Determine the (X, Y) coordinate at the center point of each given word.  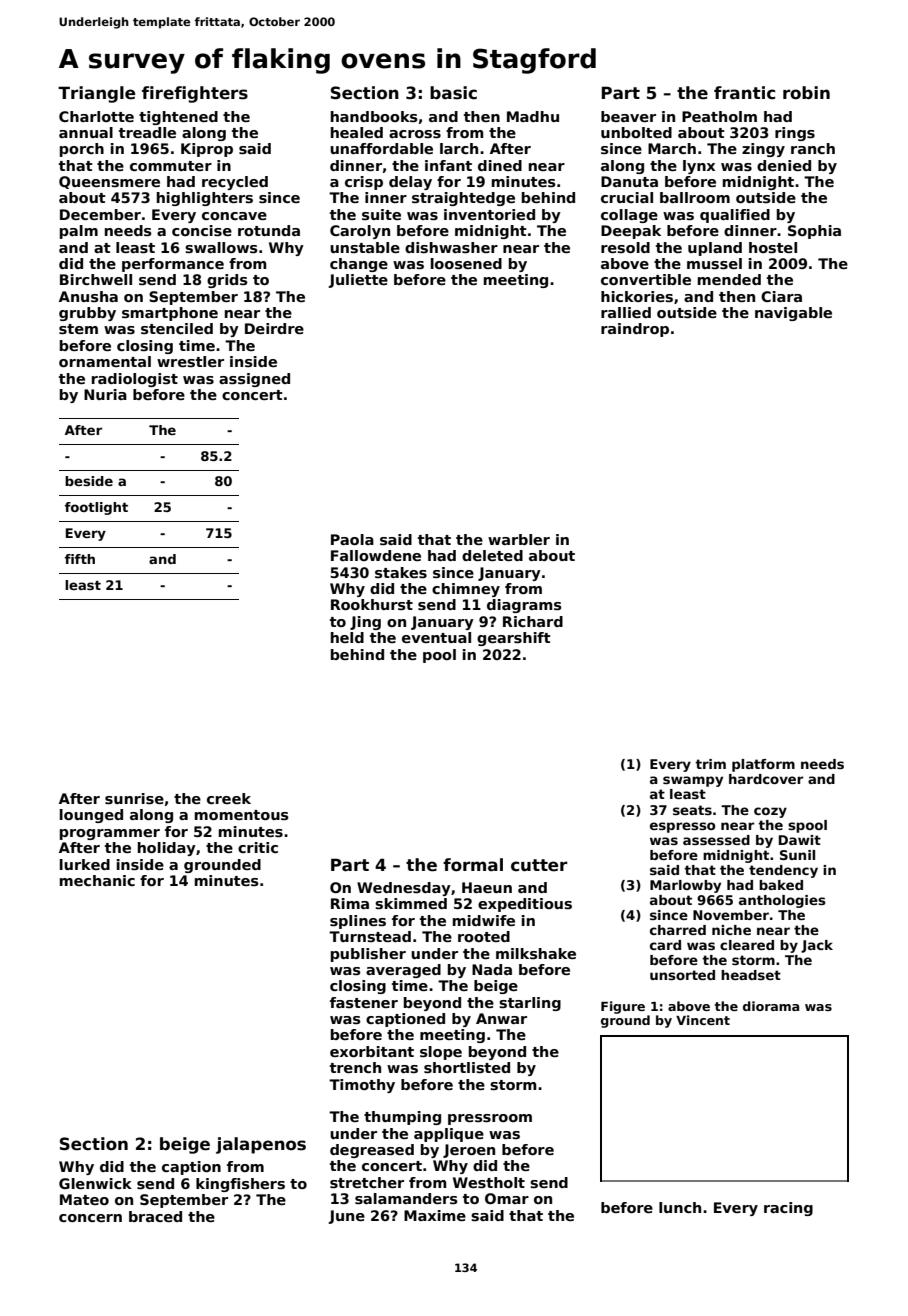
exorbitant (372, 1051)
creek (229, 798)
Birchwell (96, 279)
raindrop (635, 330)
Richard (533, 621)
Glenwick (95, 1183)
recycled (235, 183)
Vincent (703, 1020)
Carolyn (360, 232)
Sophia (814, 232)
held (347, 637)
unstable (365, 247)
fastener (364, 1002)
